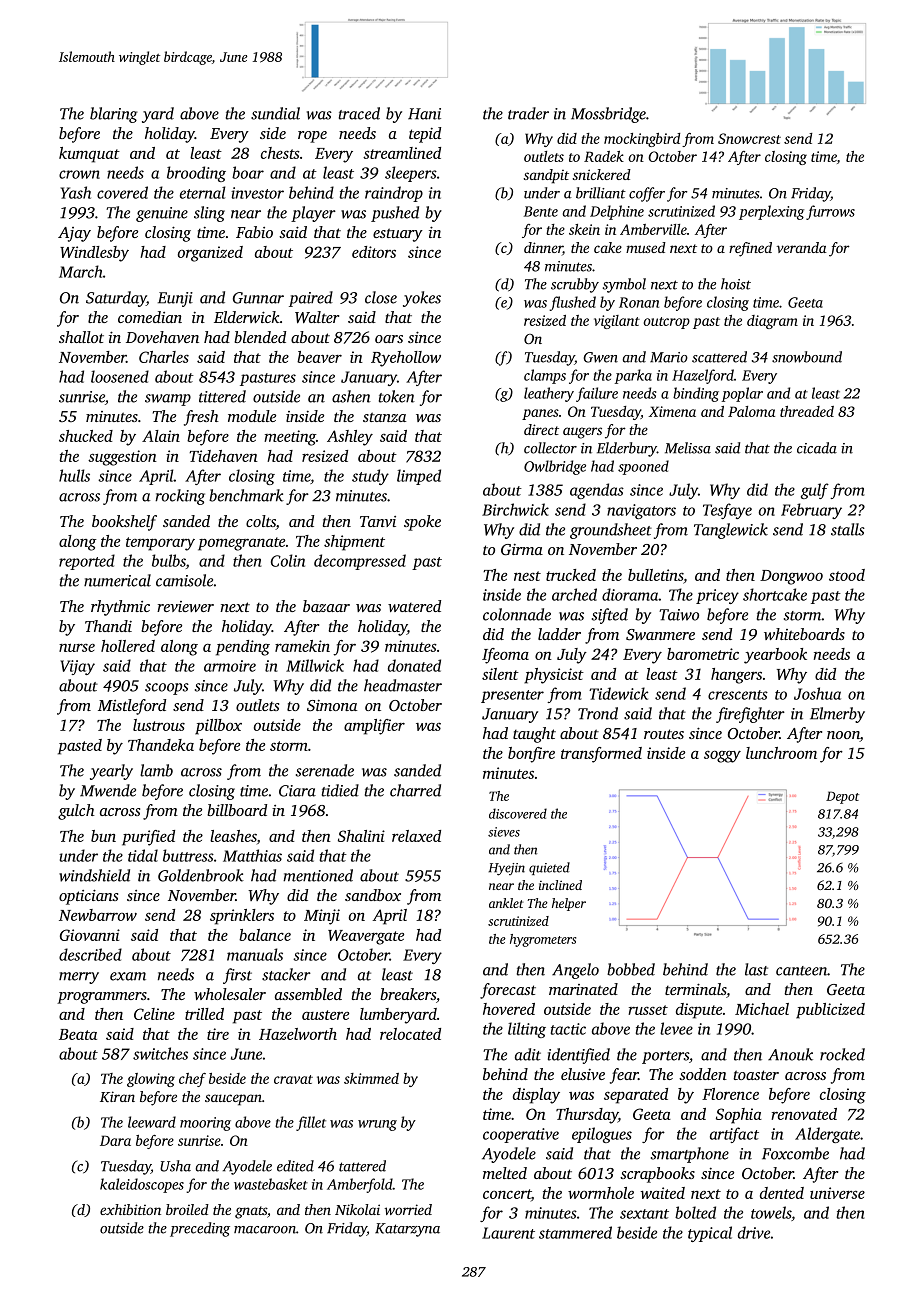 This page has width=924, height=1314. I want to click on Tanglewick, so click(731, 531).
